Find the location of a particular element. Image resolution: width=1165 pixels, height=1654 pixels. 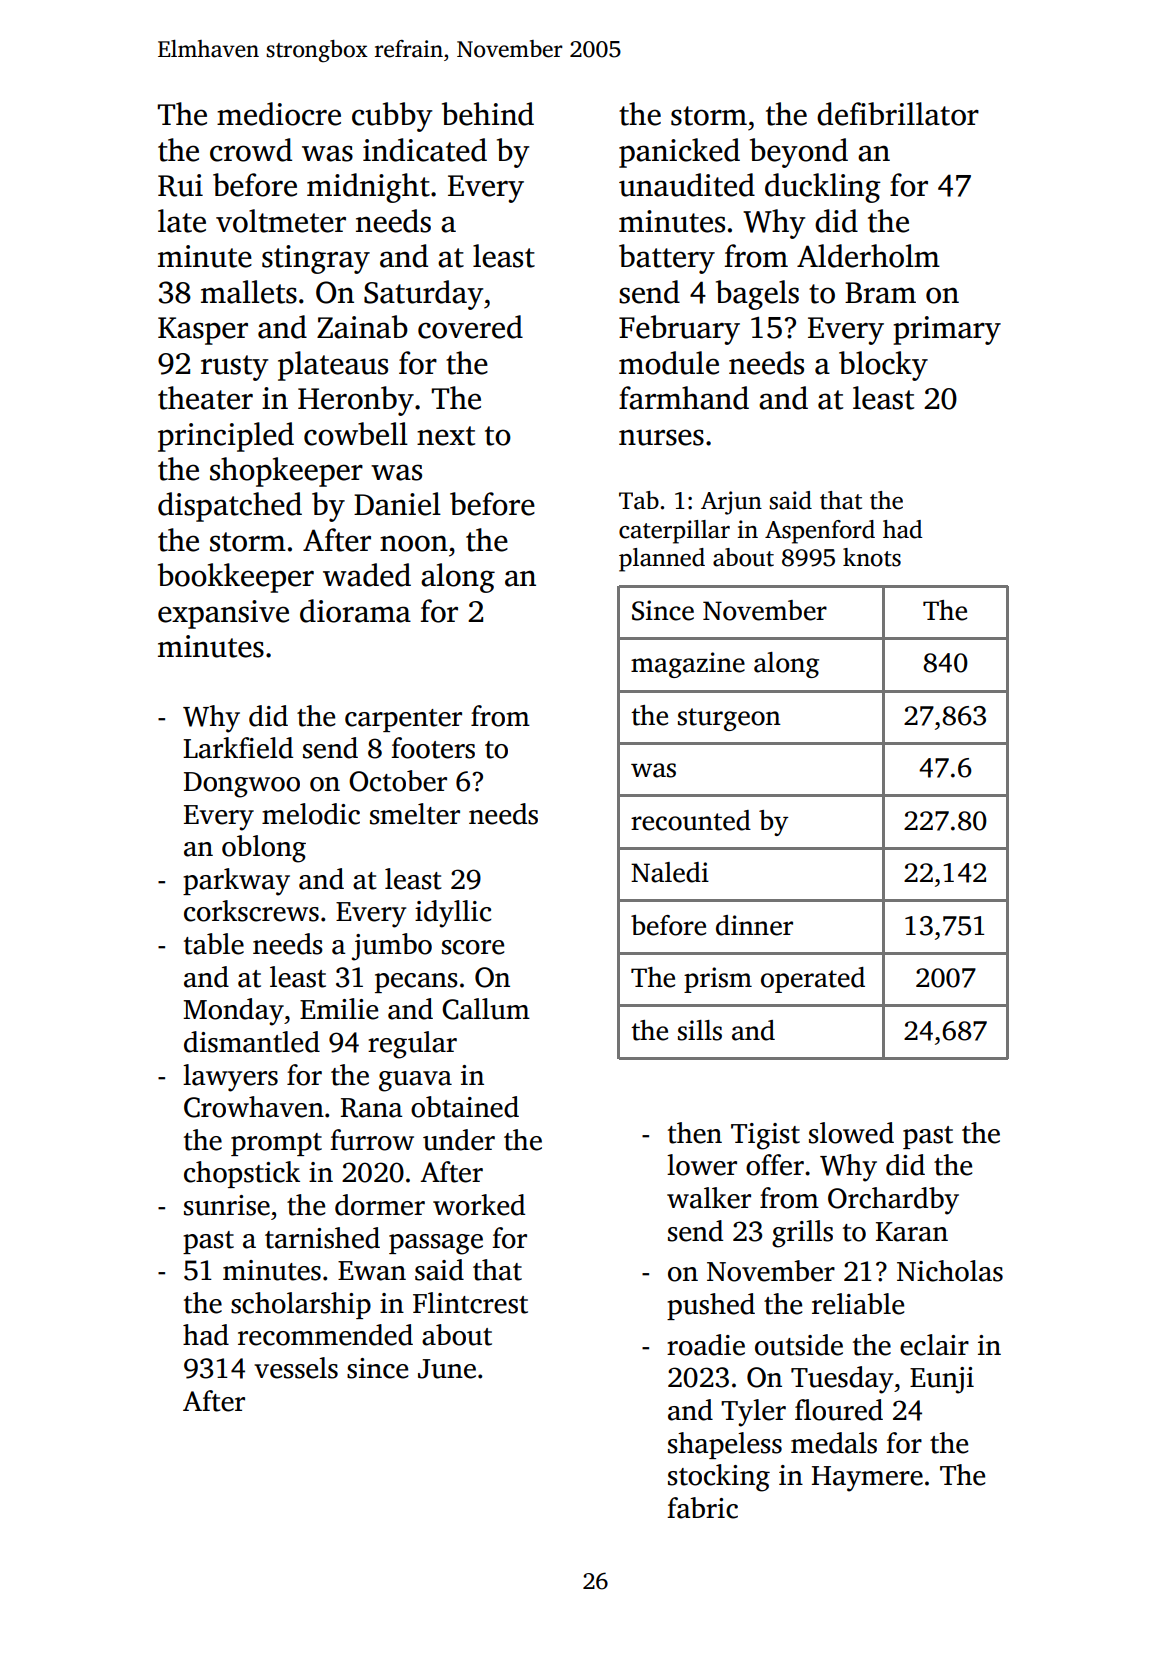

score is located at coordinates (473, 947).
